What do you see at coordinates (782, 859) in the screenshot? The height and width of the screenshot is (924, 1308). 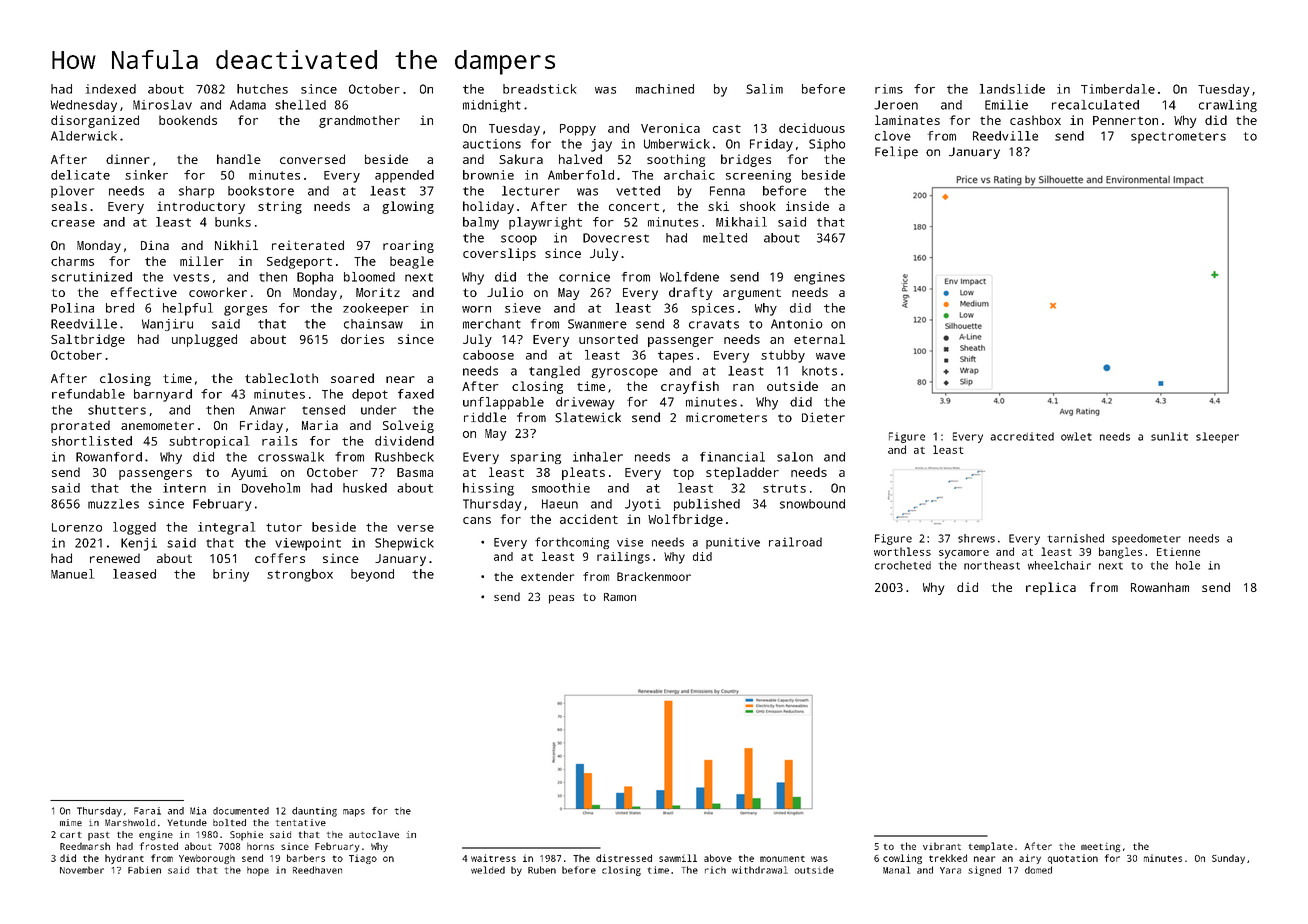 I see `monument` at bounding box center [782, 859].
